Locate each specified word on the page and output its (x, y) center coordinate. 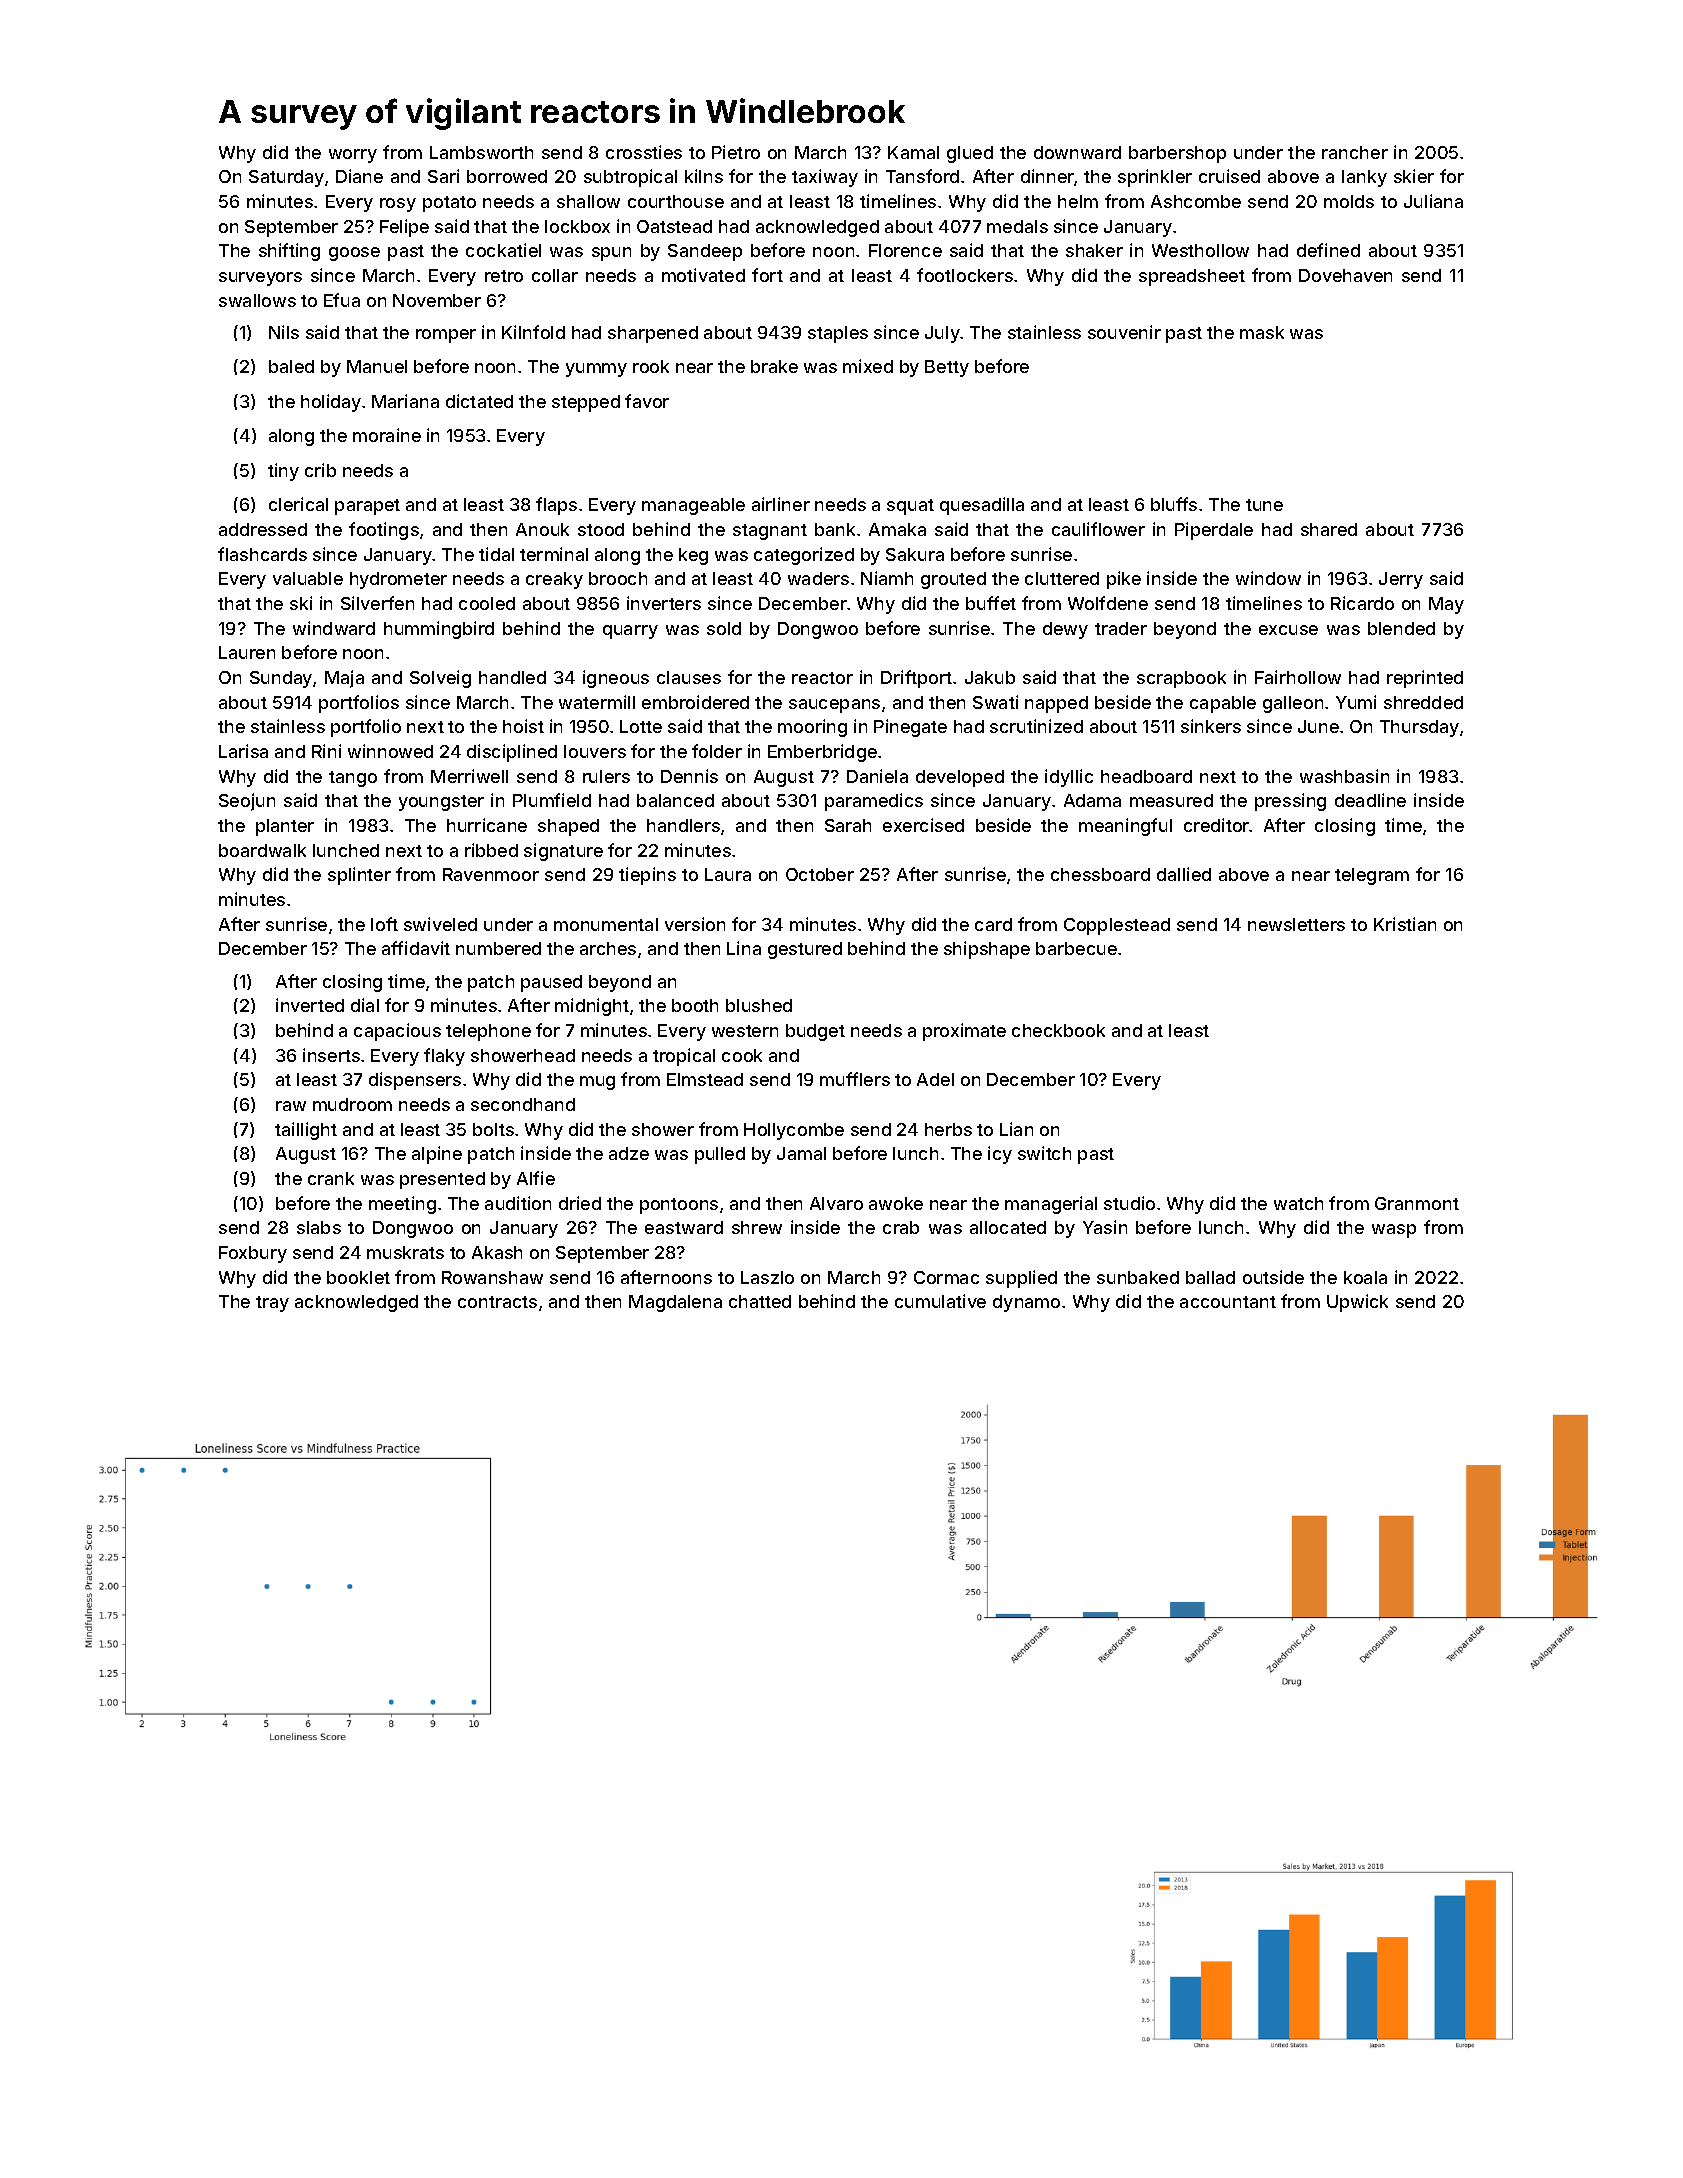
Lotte (641, 726)
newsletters (1296, 924)
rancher (1355, 152)
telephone (488, 1032)
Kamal (913, 152)
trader (1121, 628)
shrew (757, 1227)
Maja (344, 679)
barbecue (1076, 948)
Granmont (1417, 1203)
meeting (402, 1205)
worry (353, 156)
